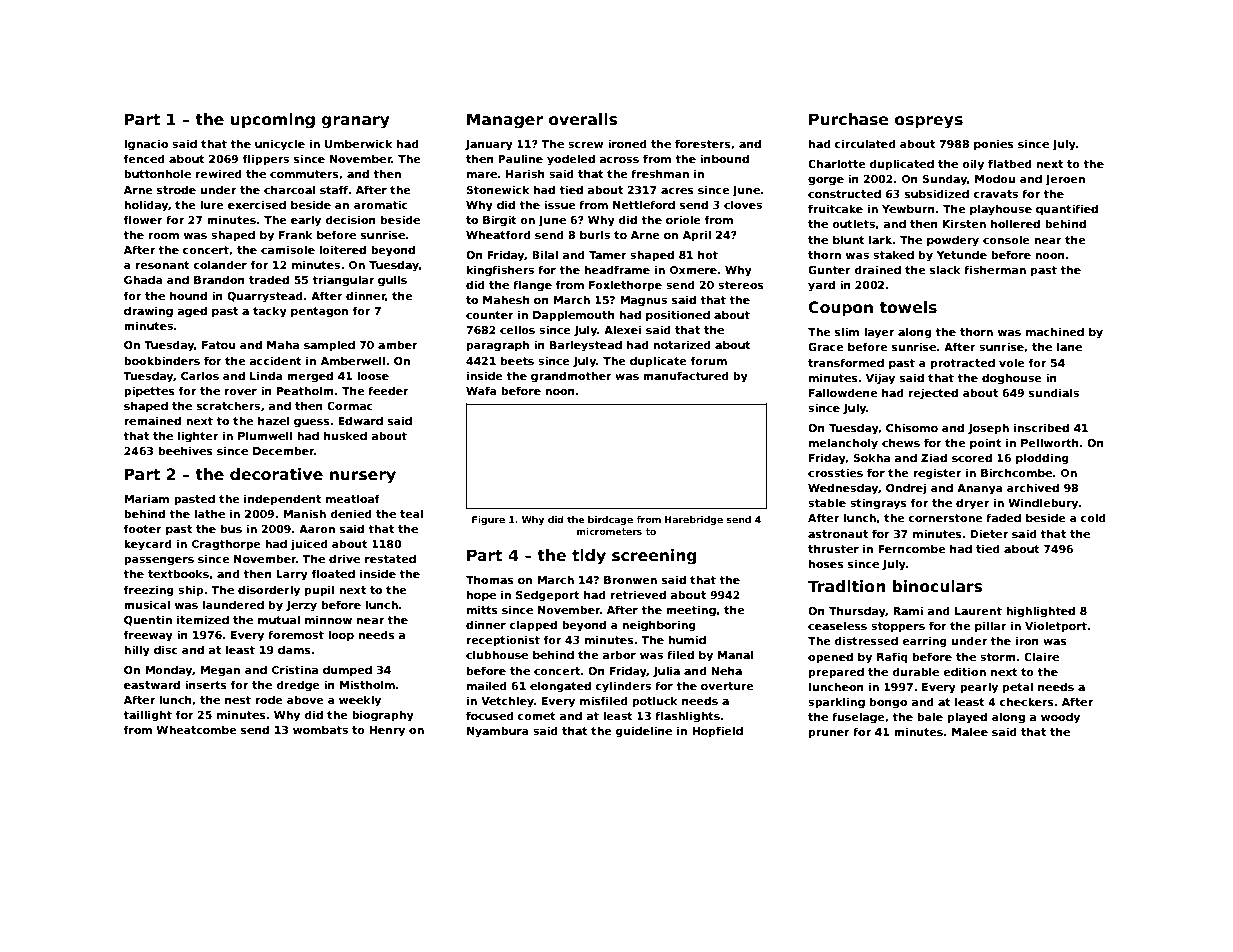 The width and height of the screenshot is (1233, 952). What do you see at coordinates (292, 575) in the screenshot?
I see `Larry` at bounding box center [292, 575].
